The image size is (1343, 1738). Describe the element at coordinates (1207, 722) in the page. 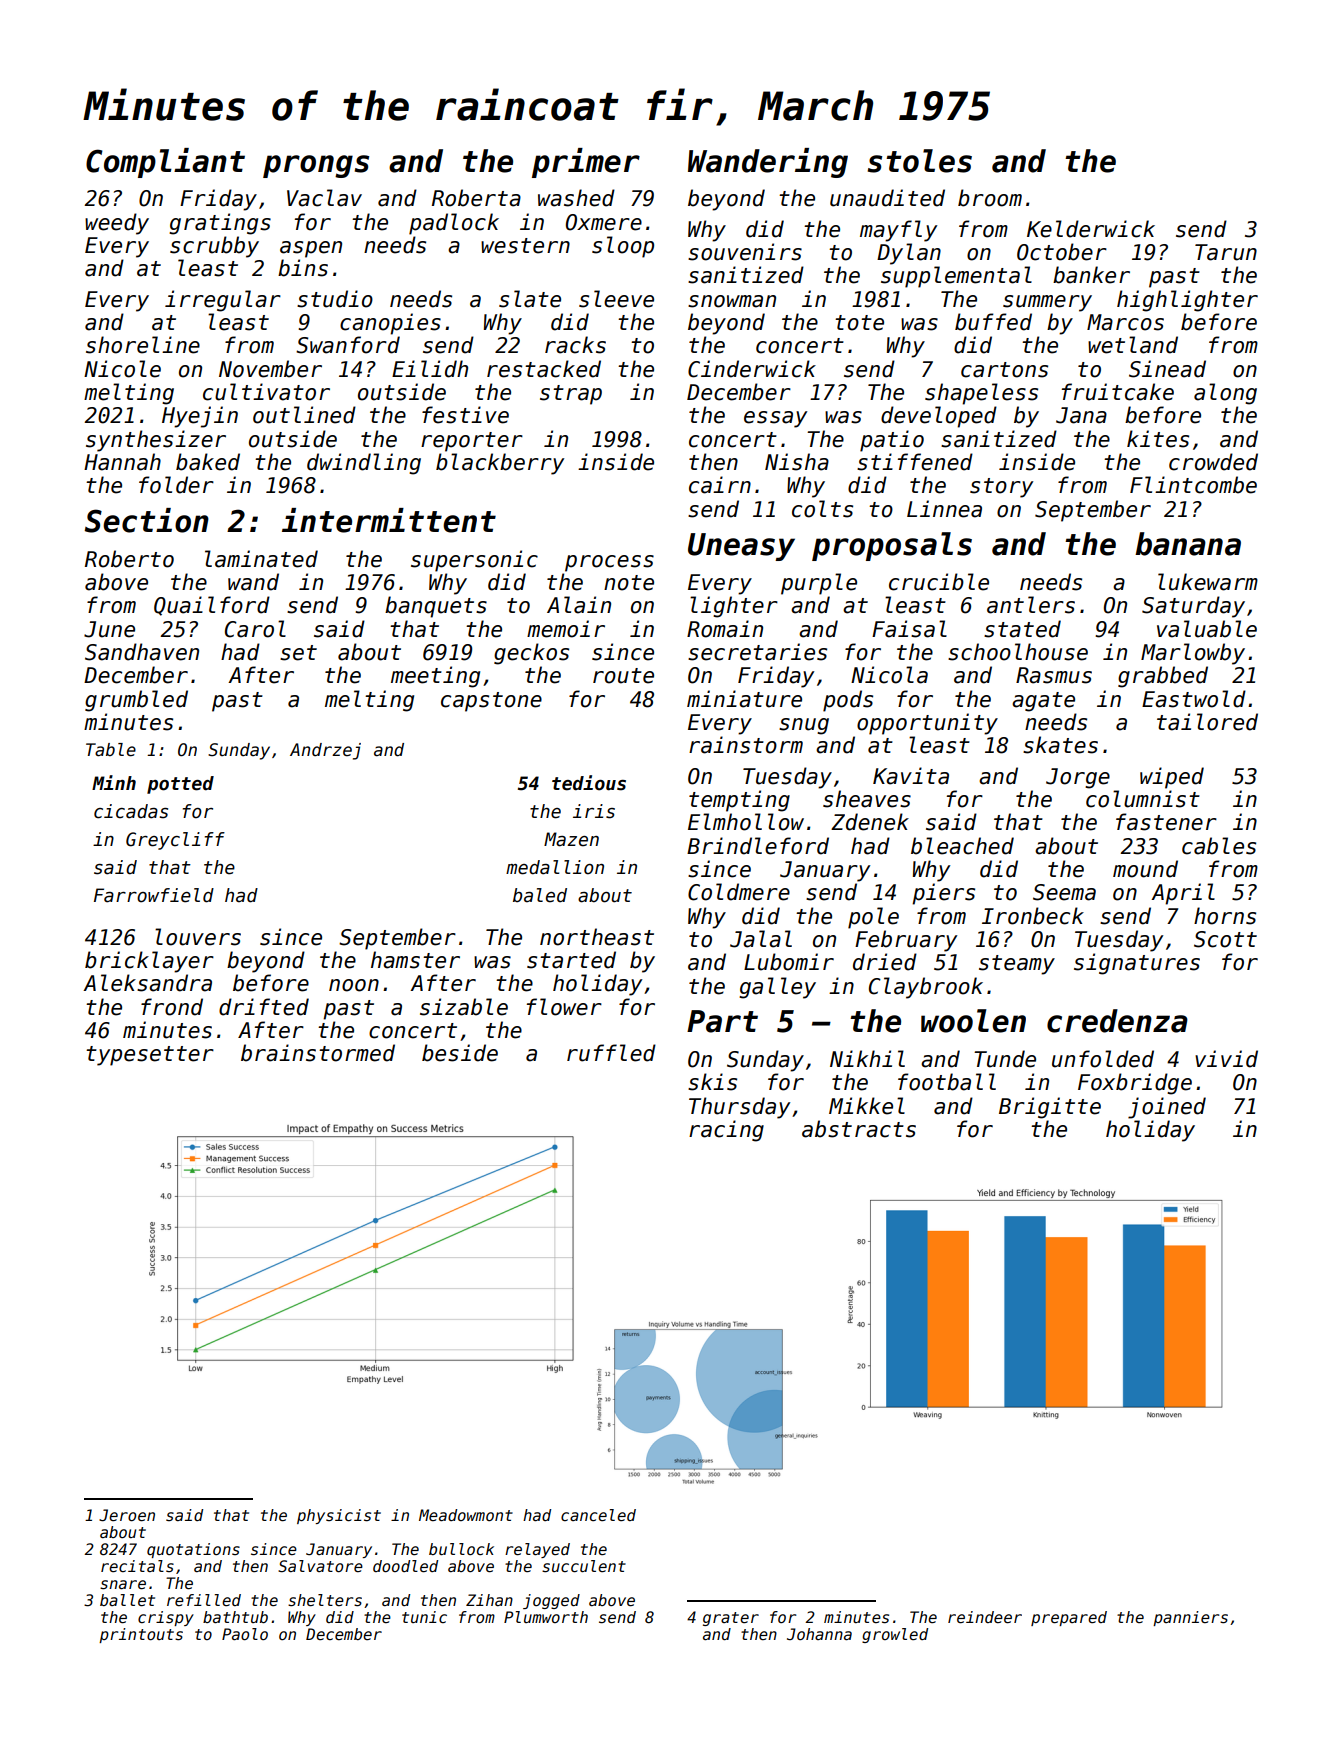

I see `tailored` at that location.
